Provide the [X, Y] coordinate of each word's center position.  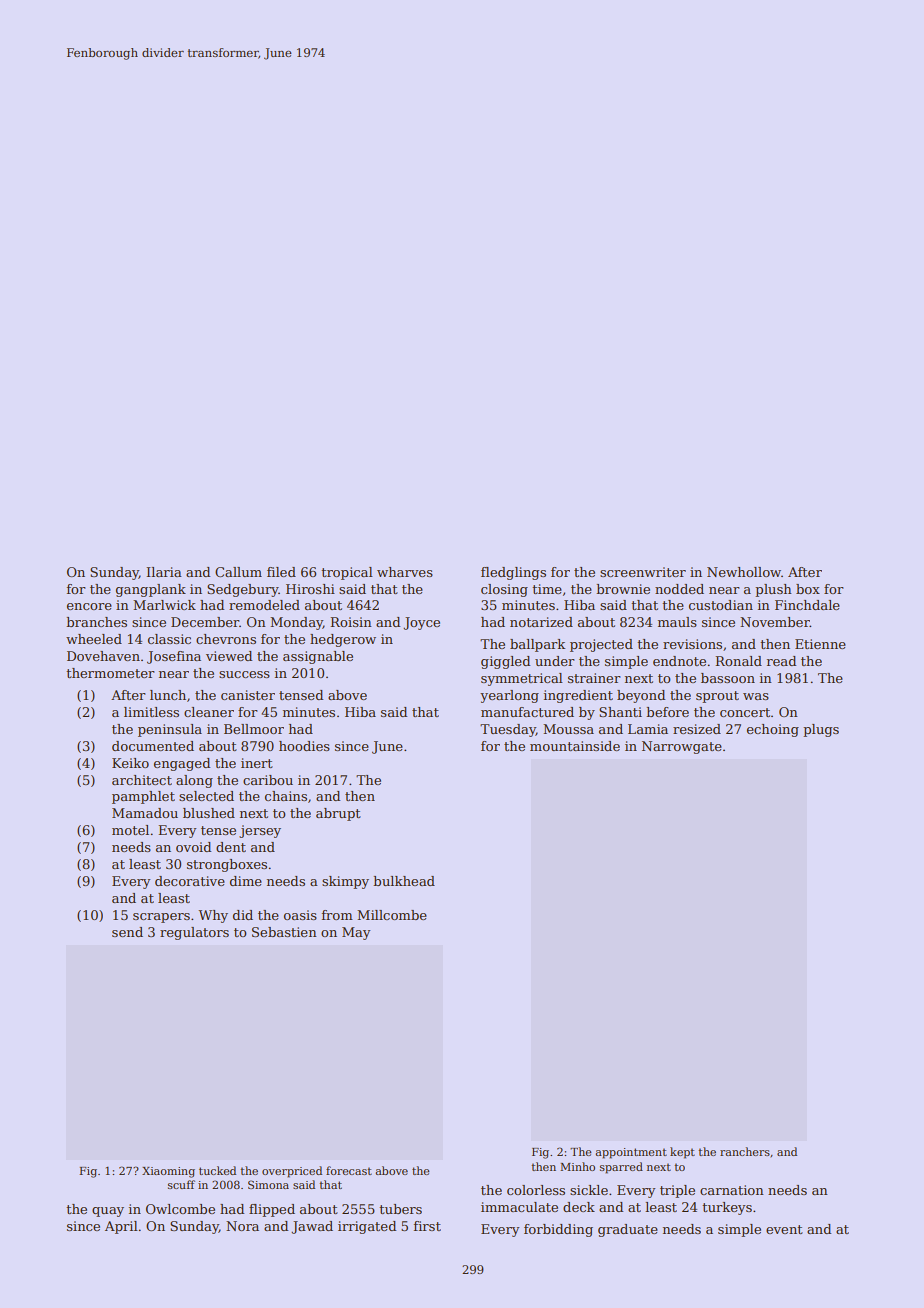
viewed [229, 656]
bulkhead [404, 881]
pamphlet [143, 797]
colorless [536, 1190]
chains [286, 796]
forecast [349, 1170]
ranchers [745, 1151]
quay [108, 1212]
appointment [631, 1153]
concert [745, 712]
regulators [194, 933]
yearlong [509, 696]
